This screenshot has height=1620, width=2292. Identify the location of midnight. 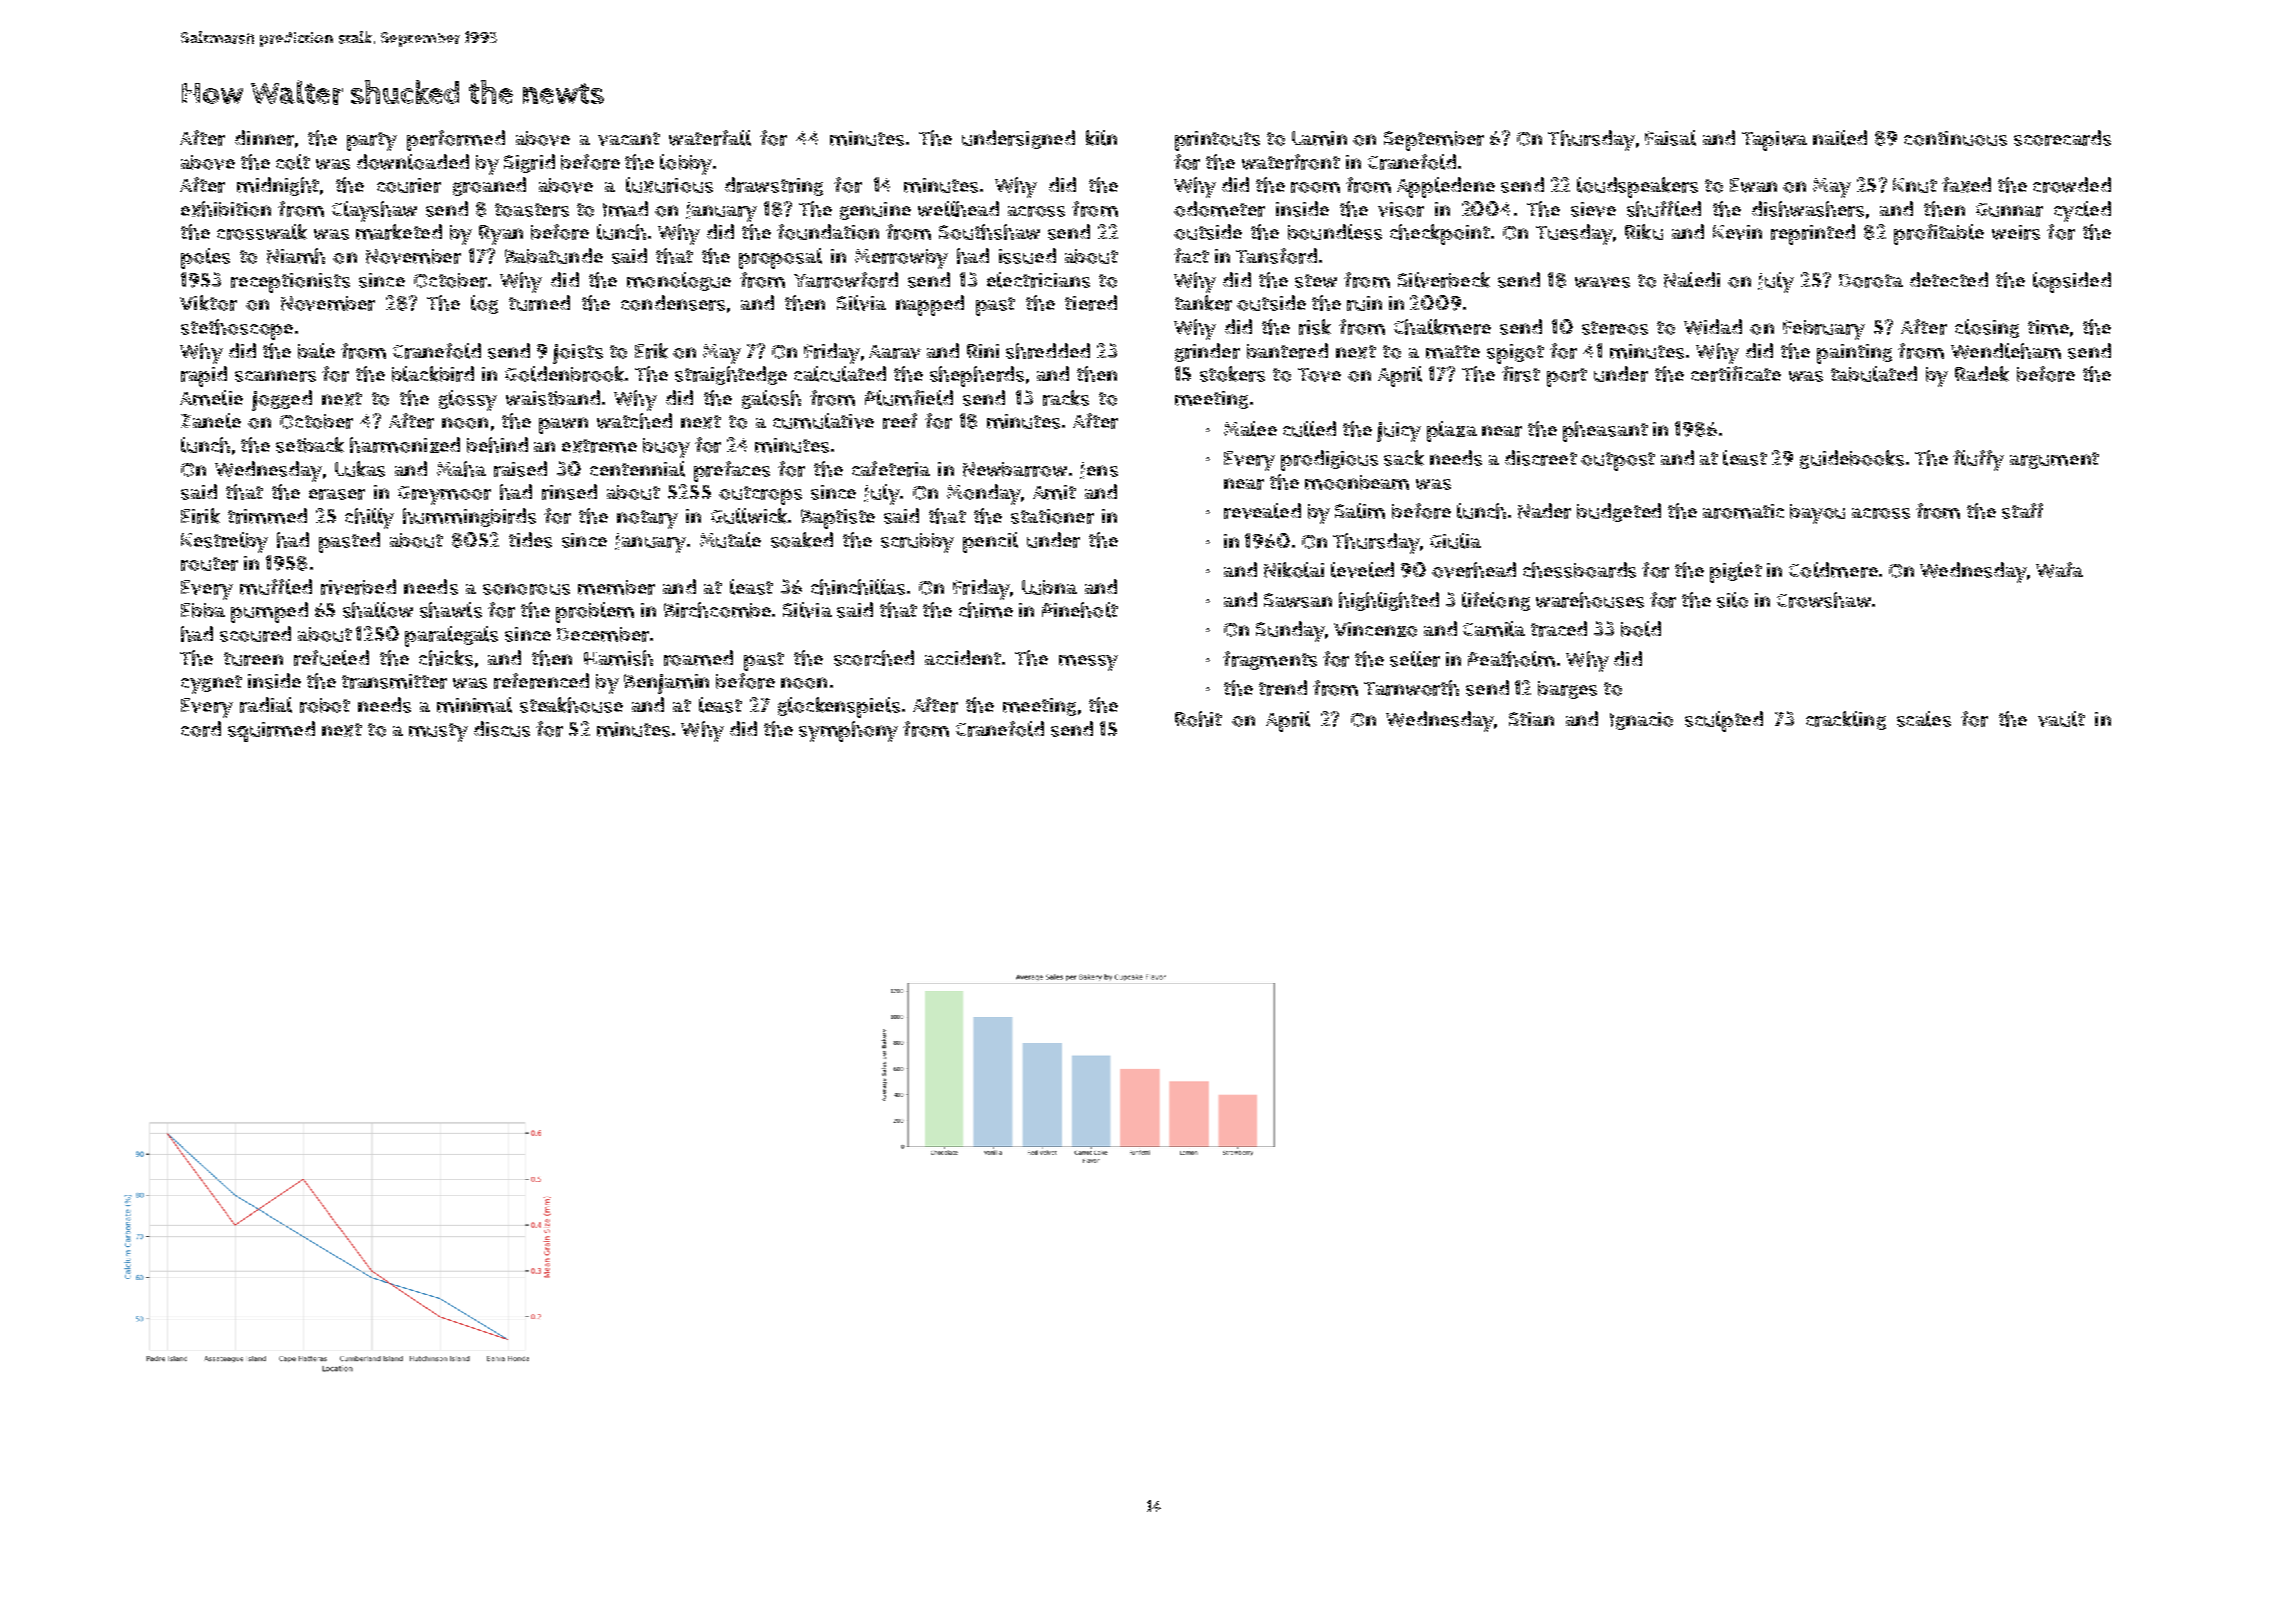
(278, 186).
